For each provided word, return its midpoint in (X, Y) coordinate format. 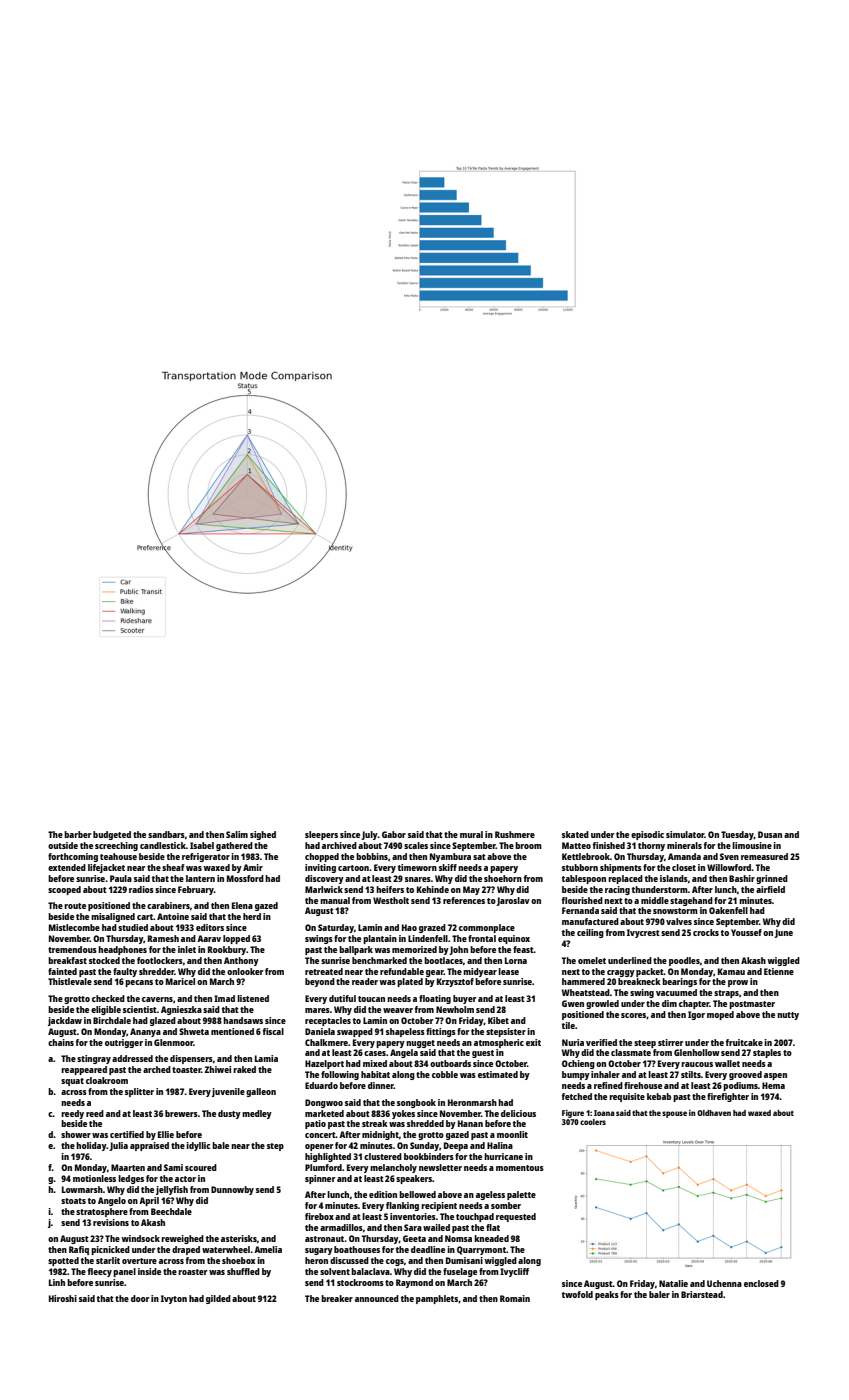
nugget (420, 1044)
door (140, 1298)
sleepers (321, 835)
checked (108, 998)
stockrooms (360, 1282)
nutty (788, 1016)
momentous (520, 1168)
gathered (234, 846)
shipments (621, 868)
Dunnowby (232, 1190)
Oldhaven (714, 1113)
